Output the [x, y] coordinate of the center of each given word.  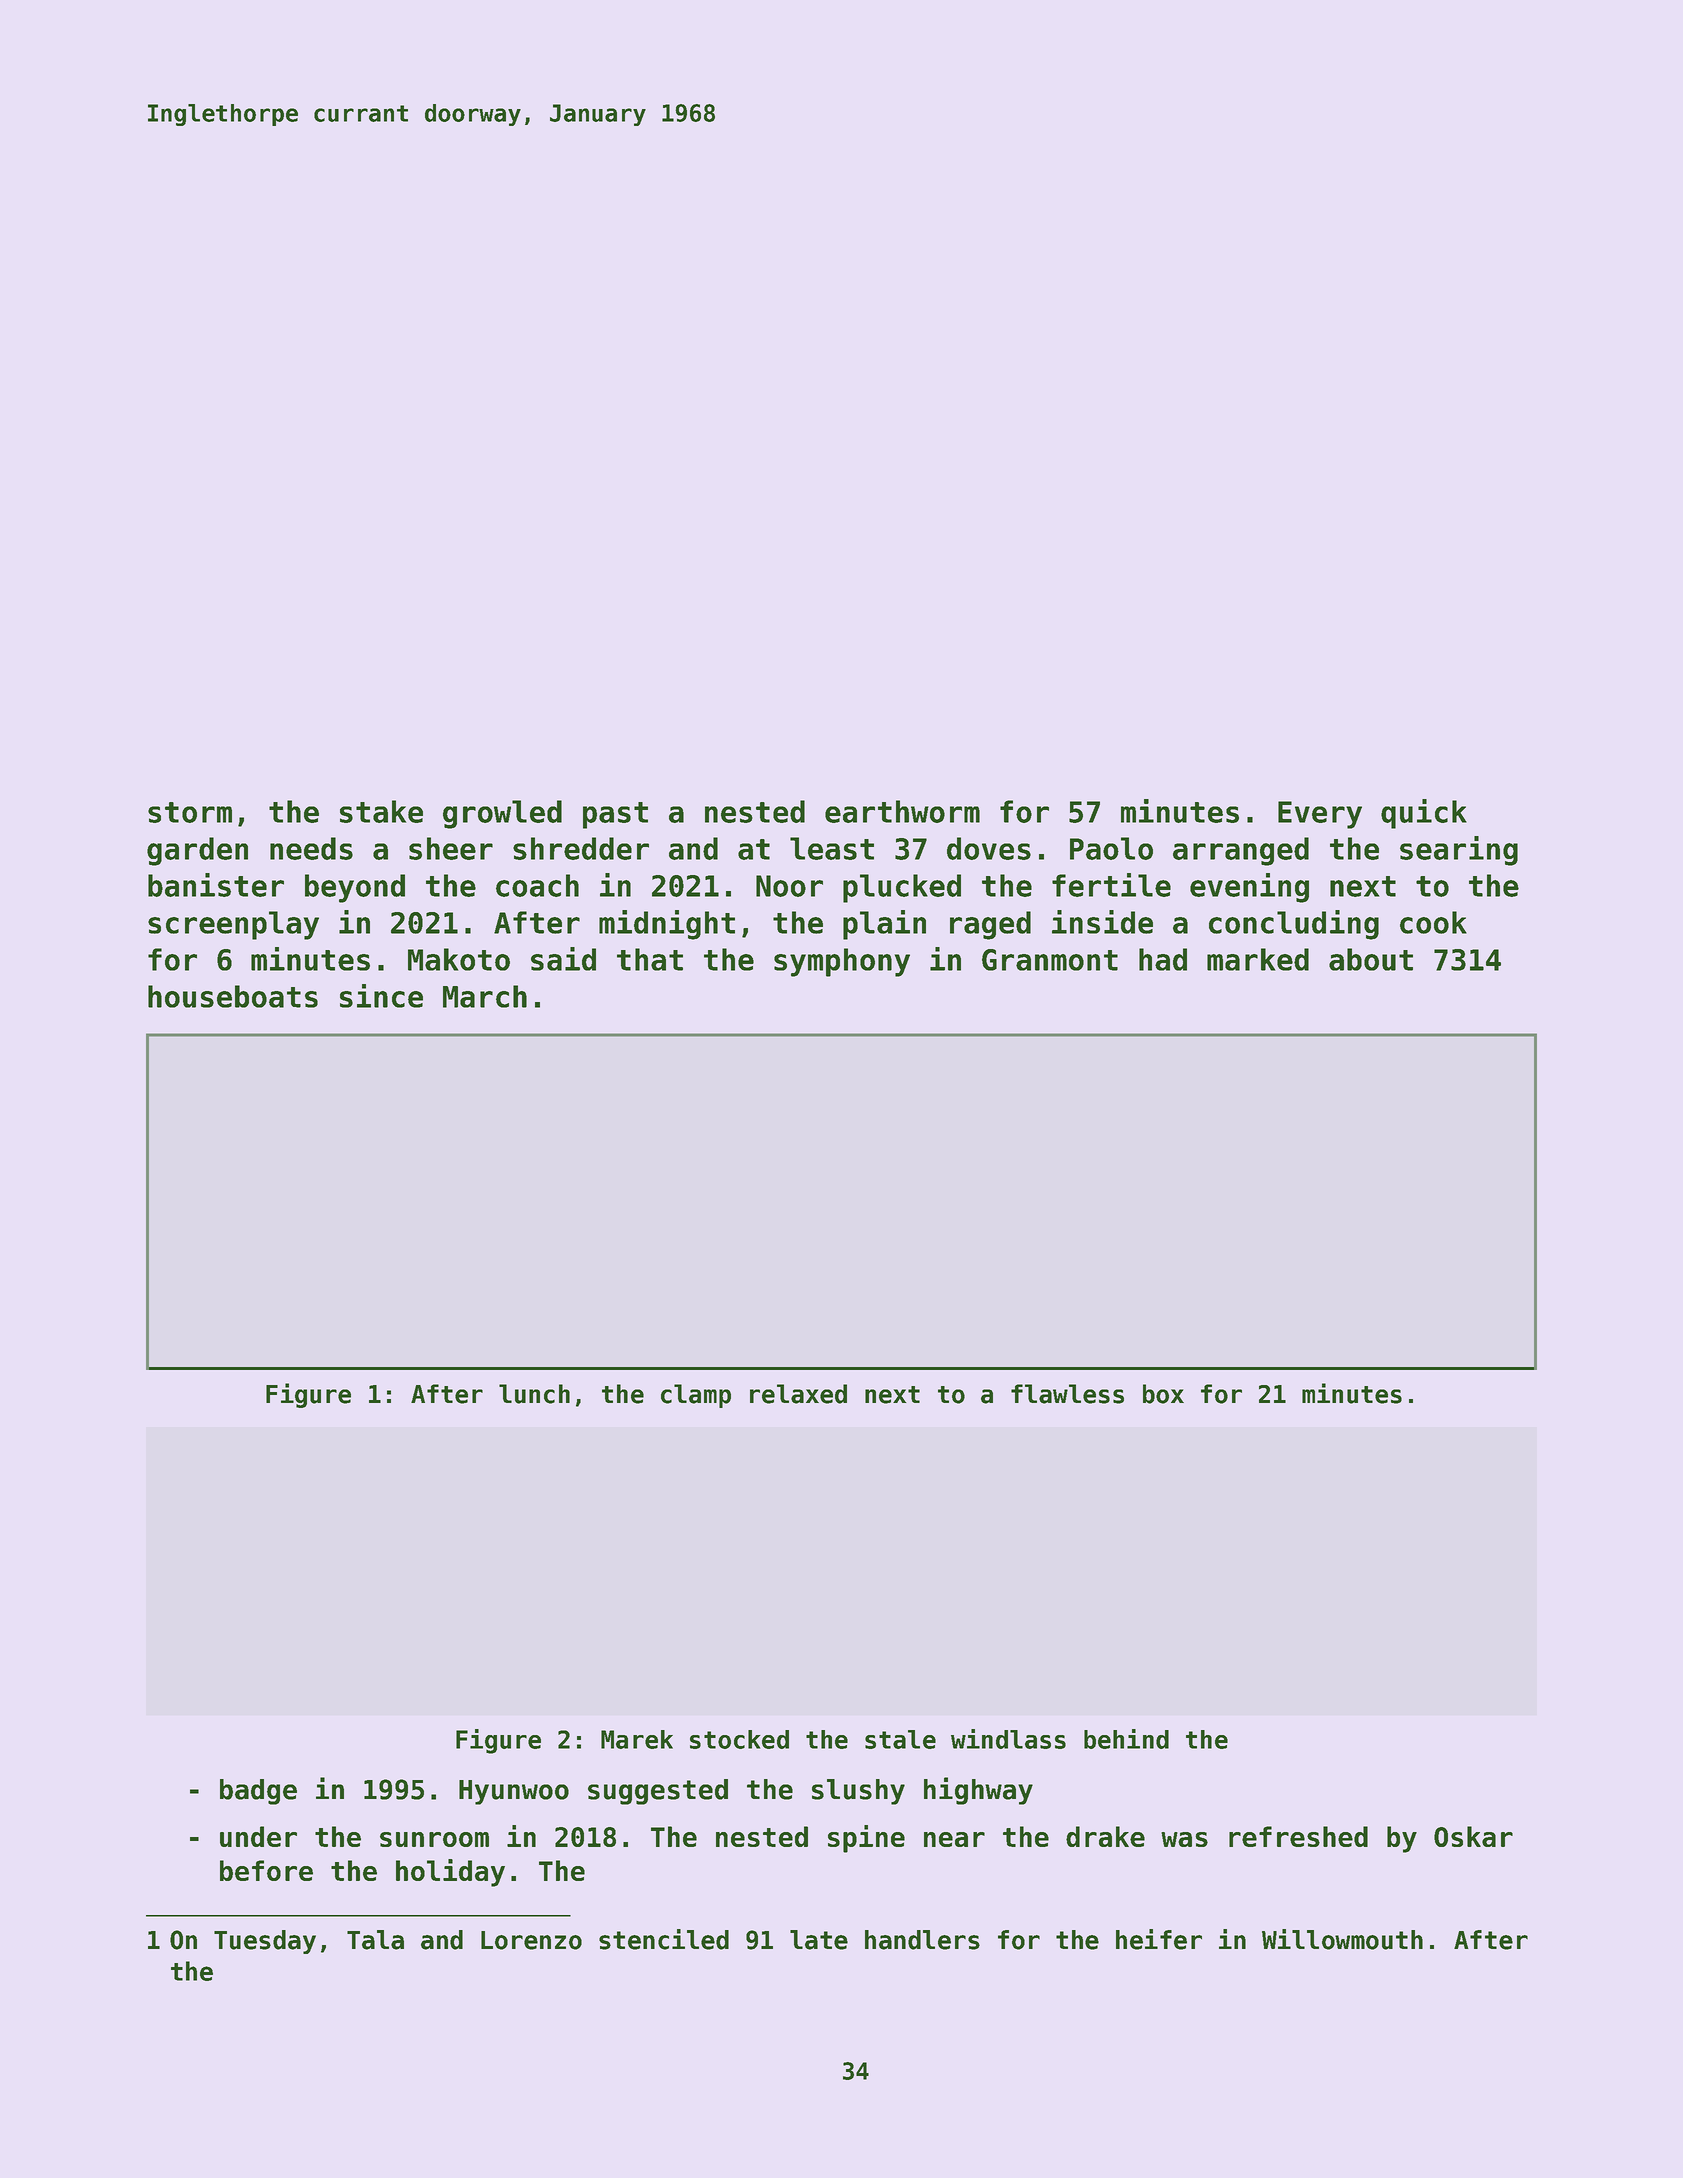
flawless [1067, 1394]
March [485, 996]
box [1163, 1394]
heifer [1159, 1939]
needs [311, 848]
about [1371, 959]
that [650, 959]
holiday [450, 1873]
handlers [922, 1940]
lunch [534, 1394]
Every [1320, 815]
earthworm [902, 811]
